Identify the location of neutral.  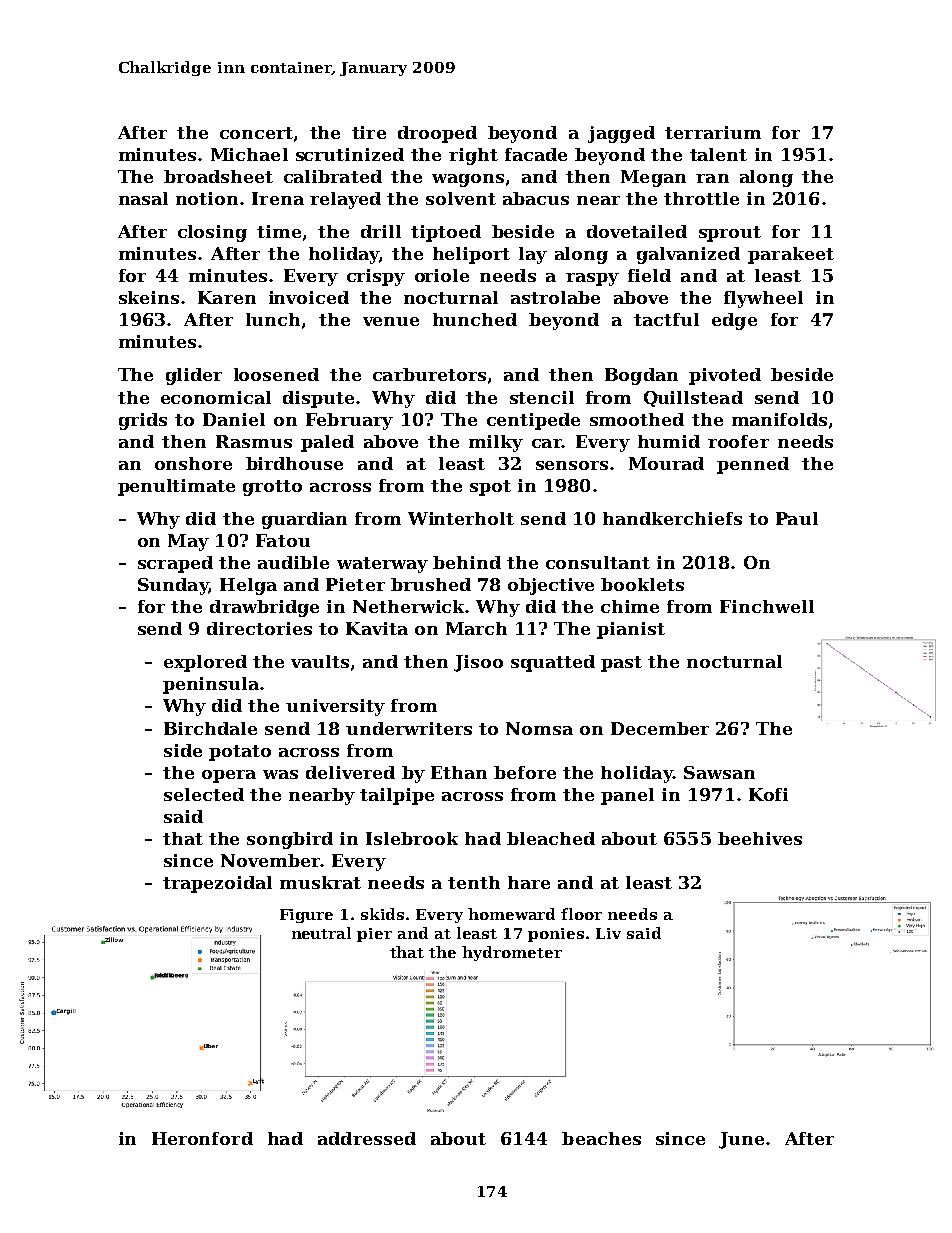
(321, 933).
